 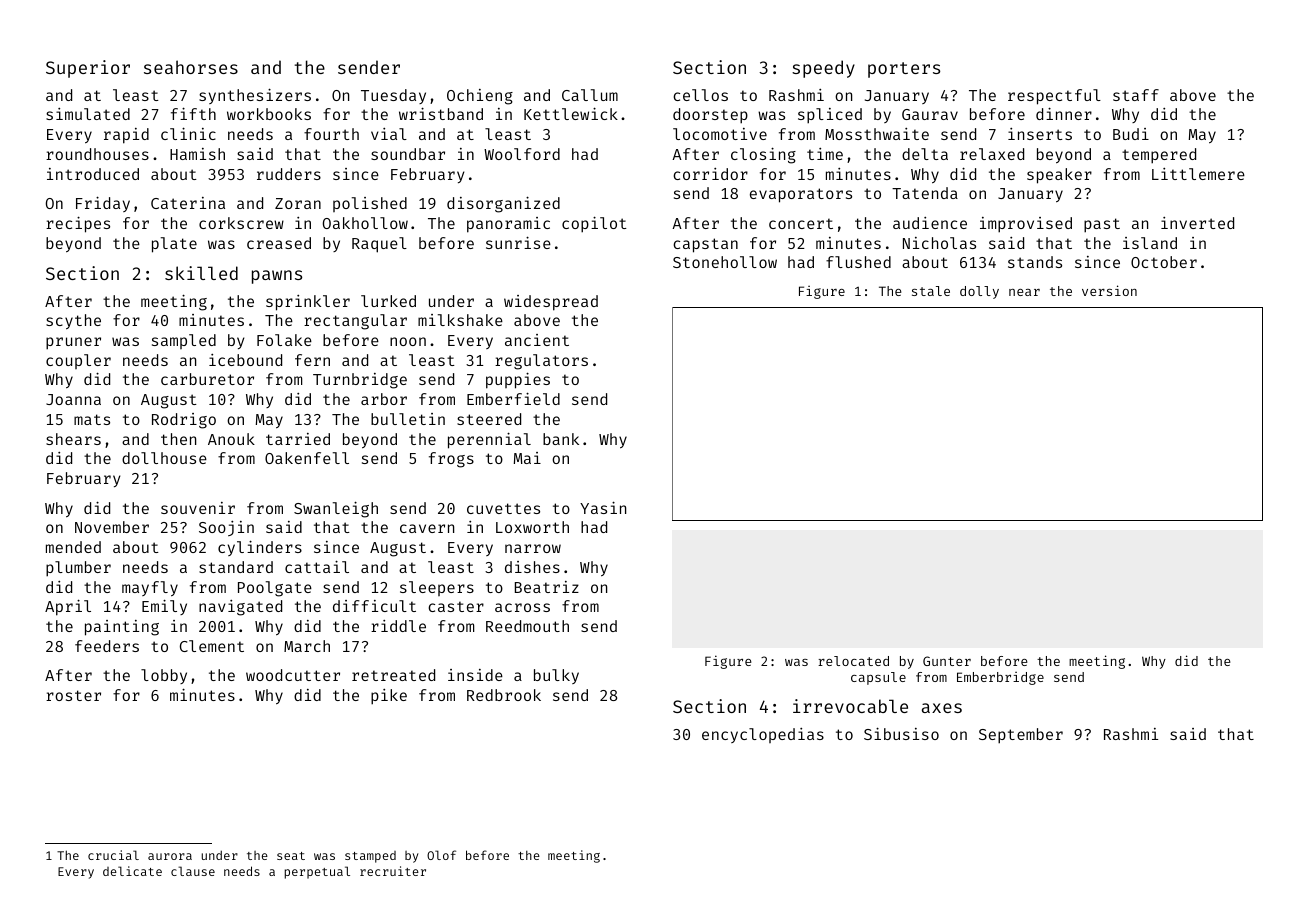 What do you see at coordinates (441, 855) in the screenshot?
I see `Olof` at bounding box center [441, 855].
